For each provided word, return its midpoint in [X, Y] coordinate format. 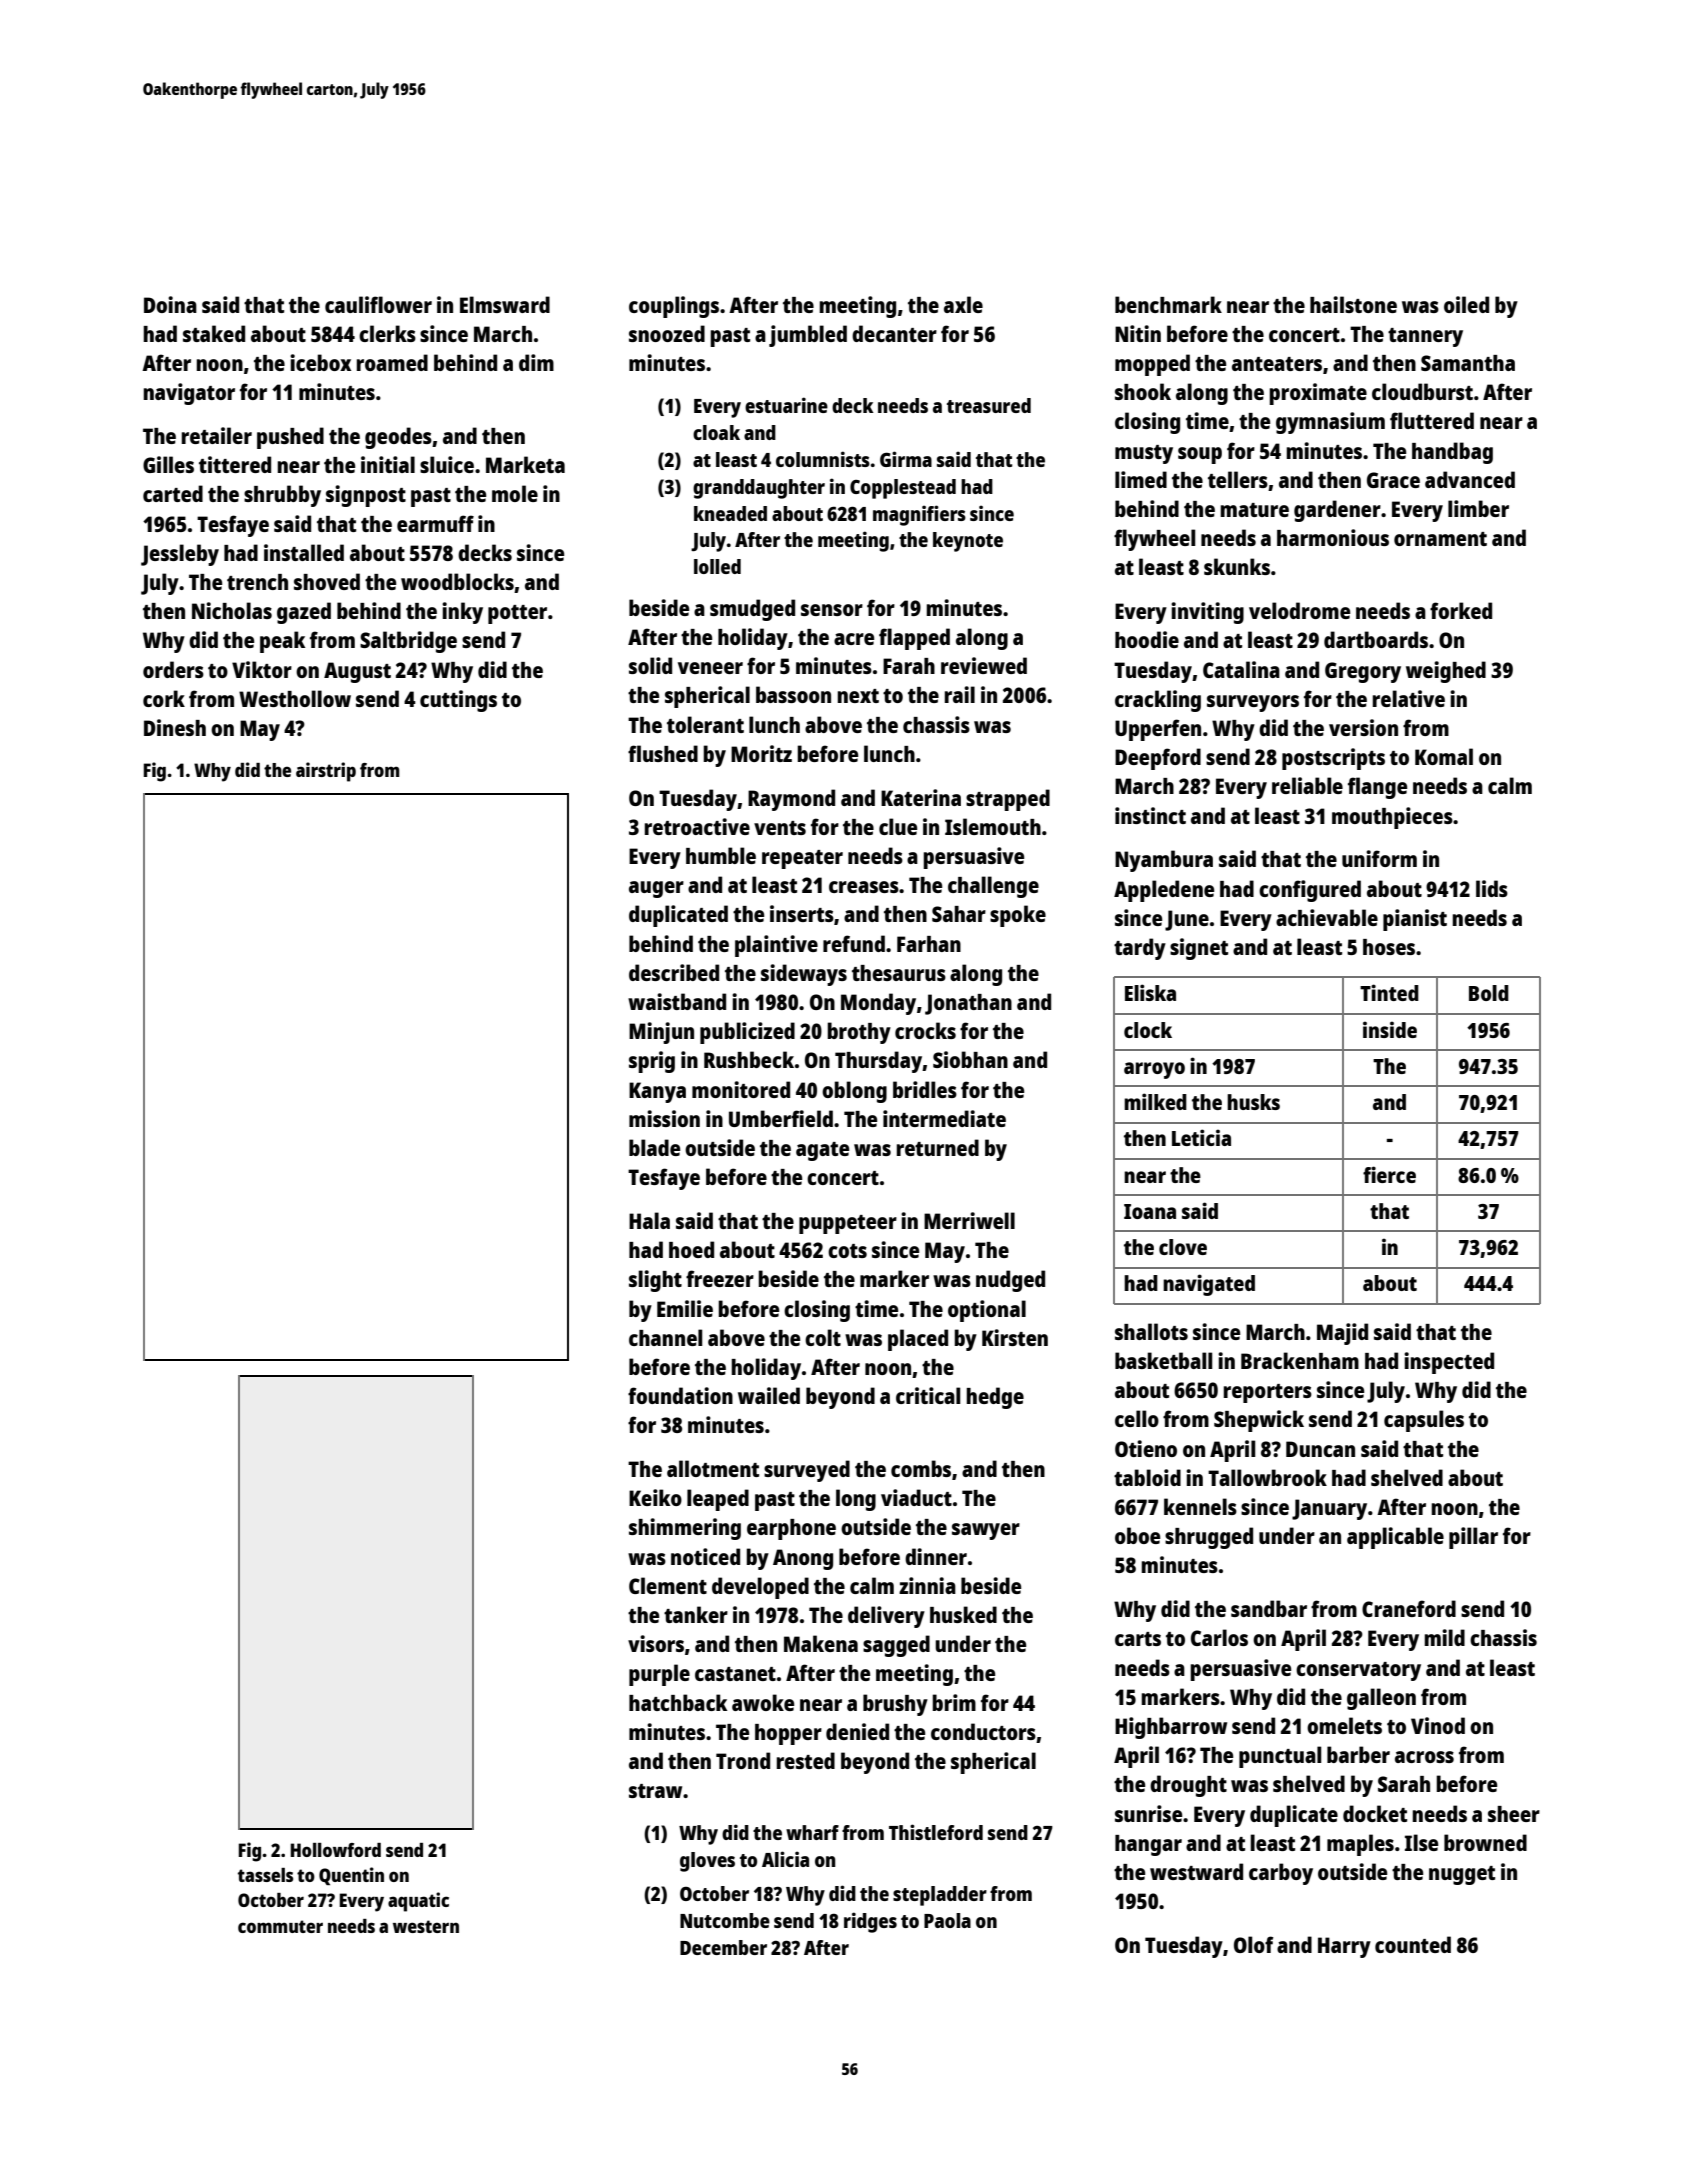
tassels [265, 1875]
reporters [1268, 1393]
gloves [707, 1862]
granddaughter [759, 489]
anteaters [1277, 364]
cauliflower [378, 304]
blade [654, 1147]
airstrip [326, 772]
